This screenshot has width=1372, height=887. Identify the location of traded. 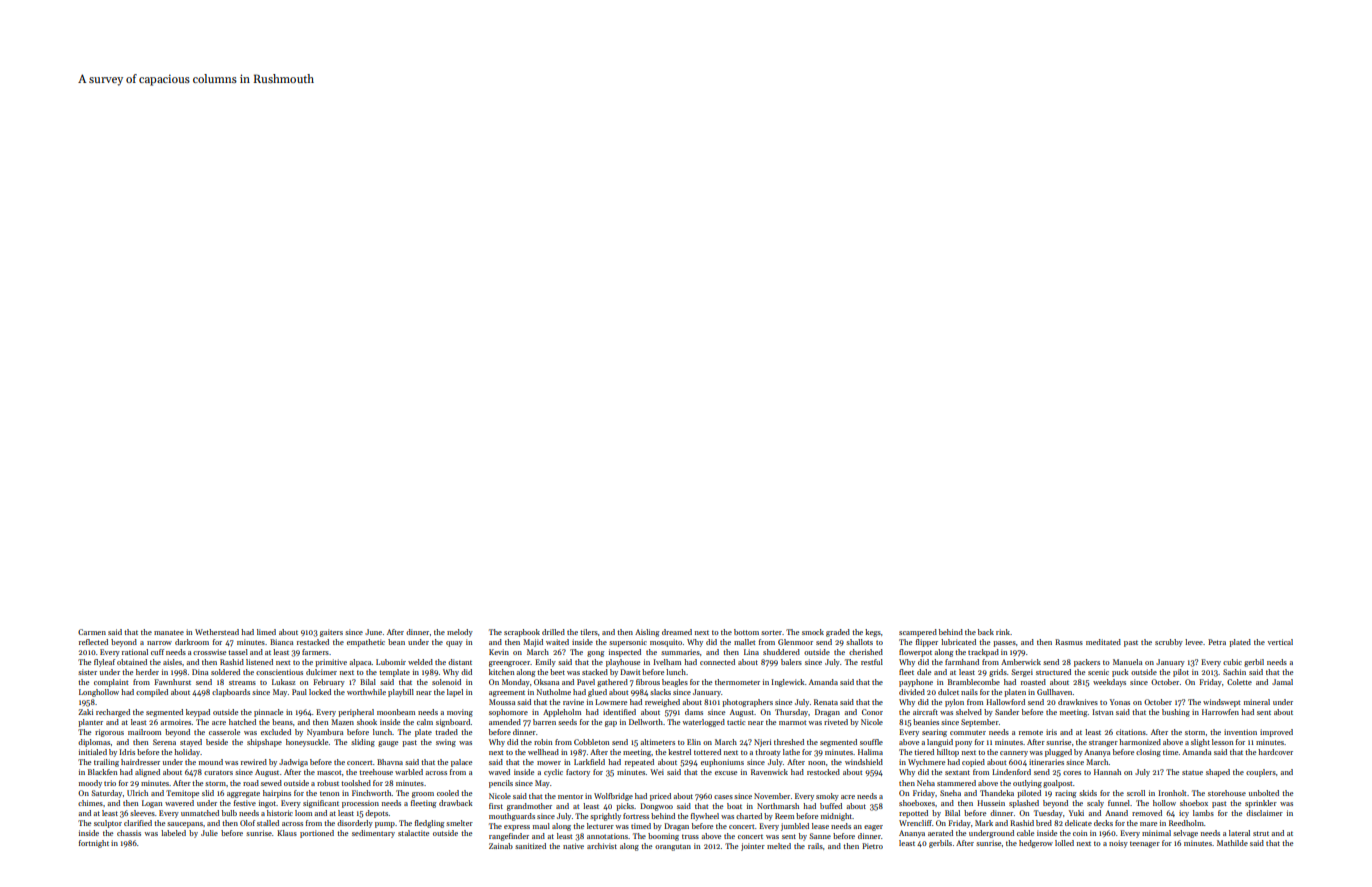
(446, 732).
